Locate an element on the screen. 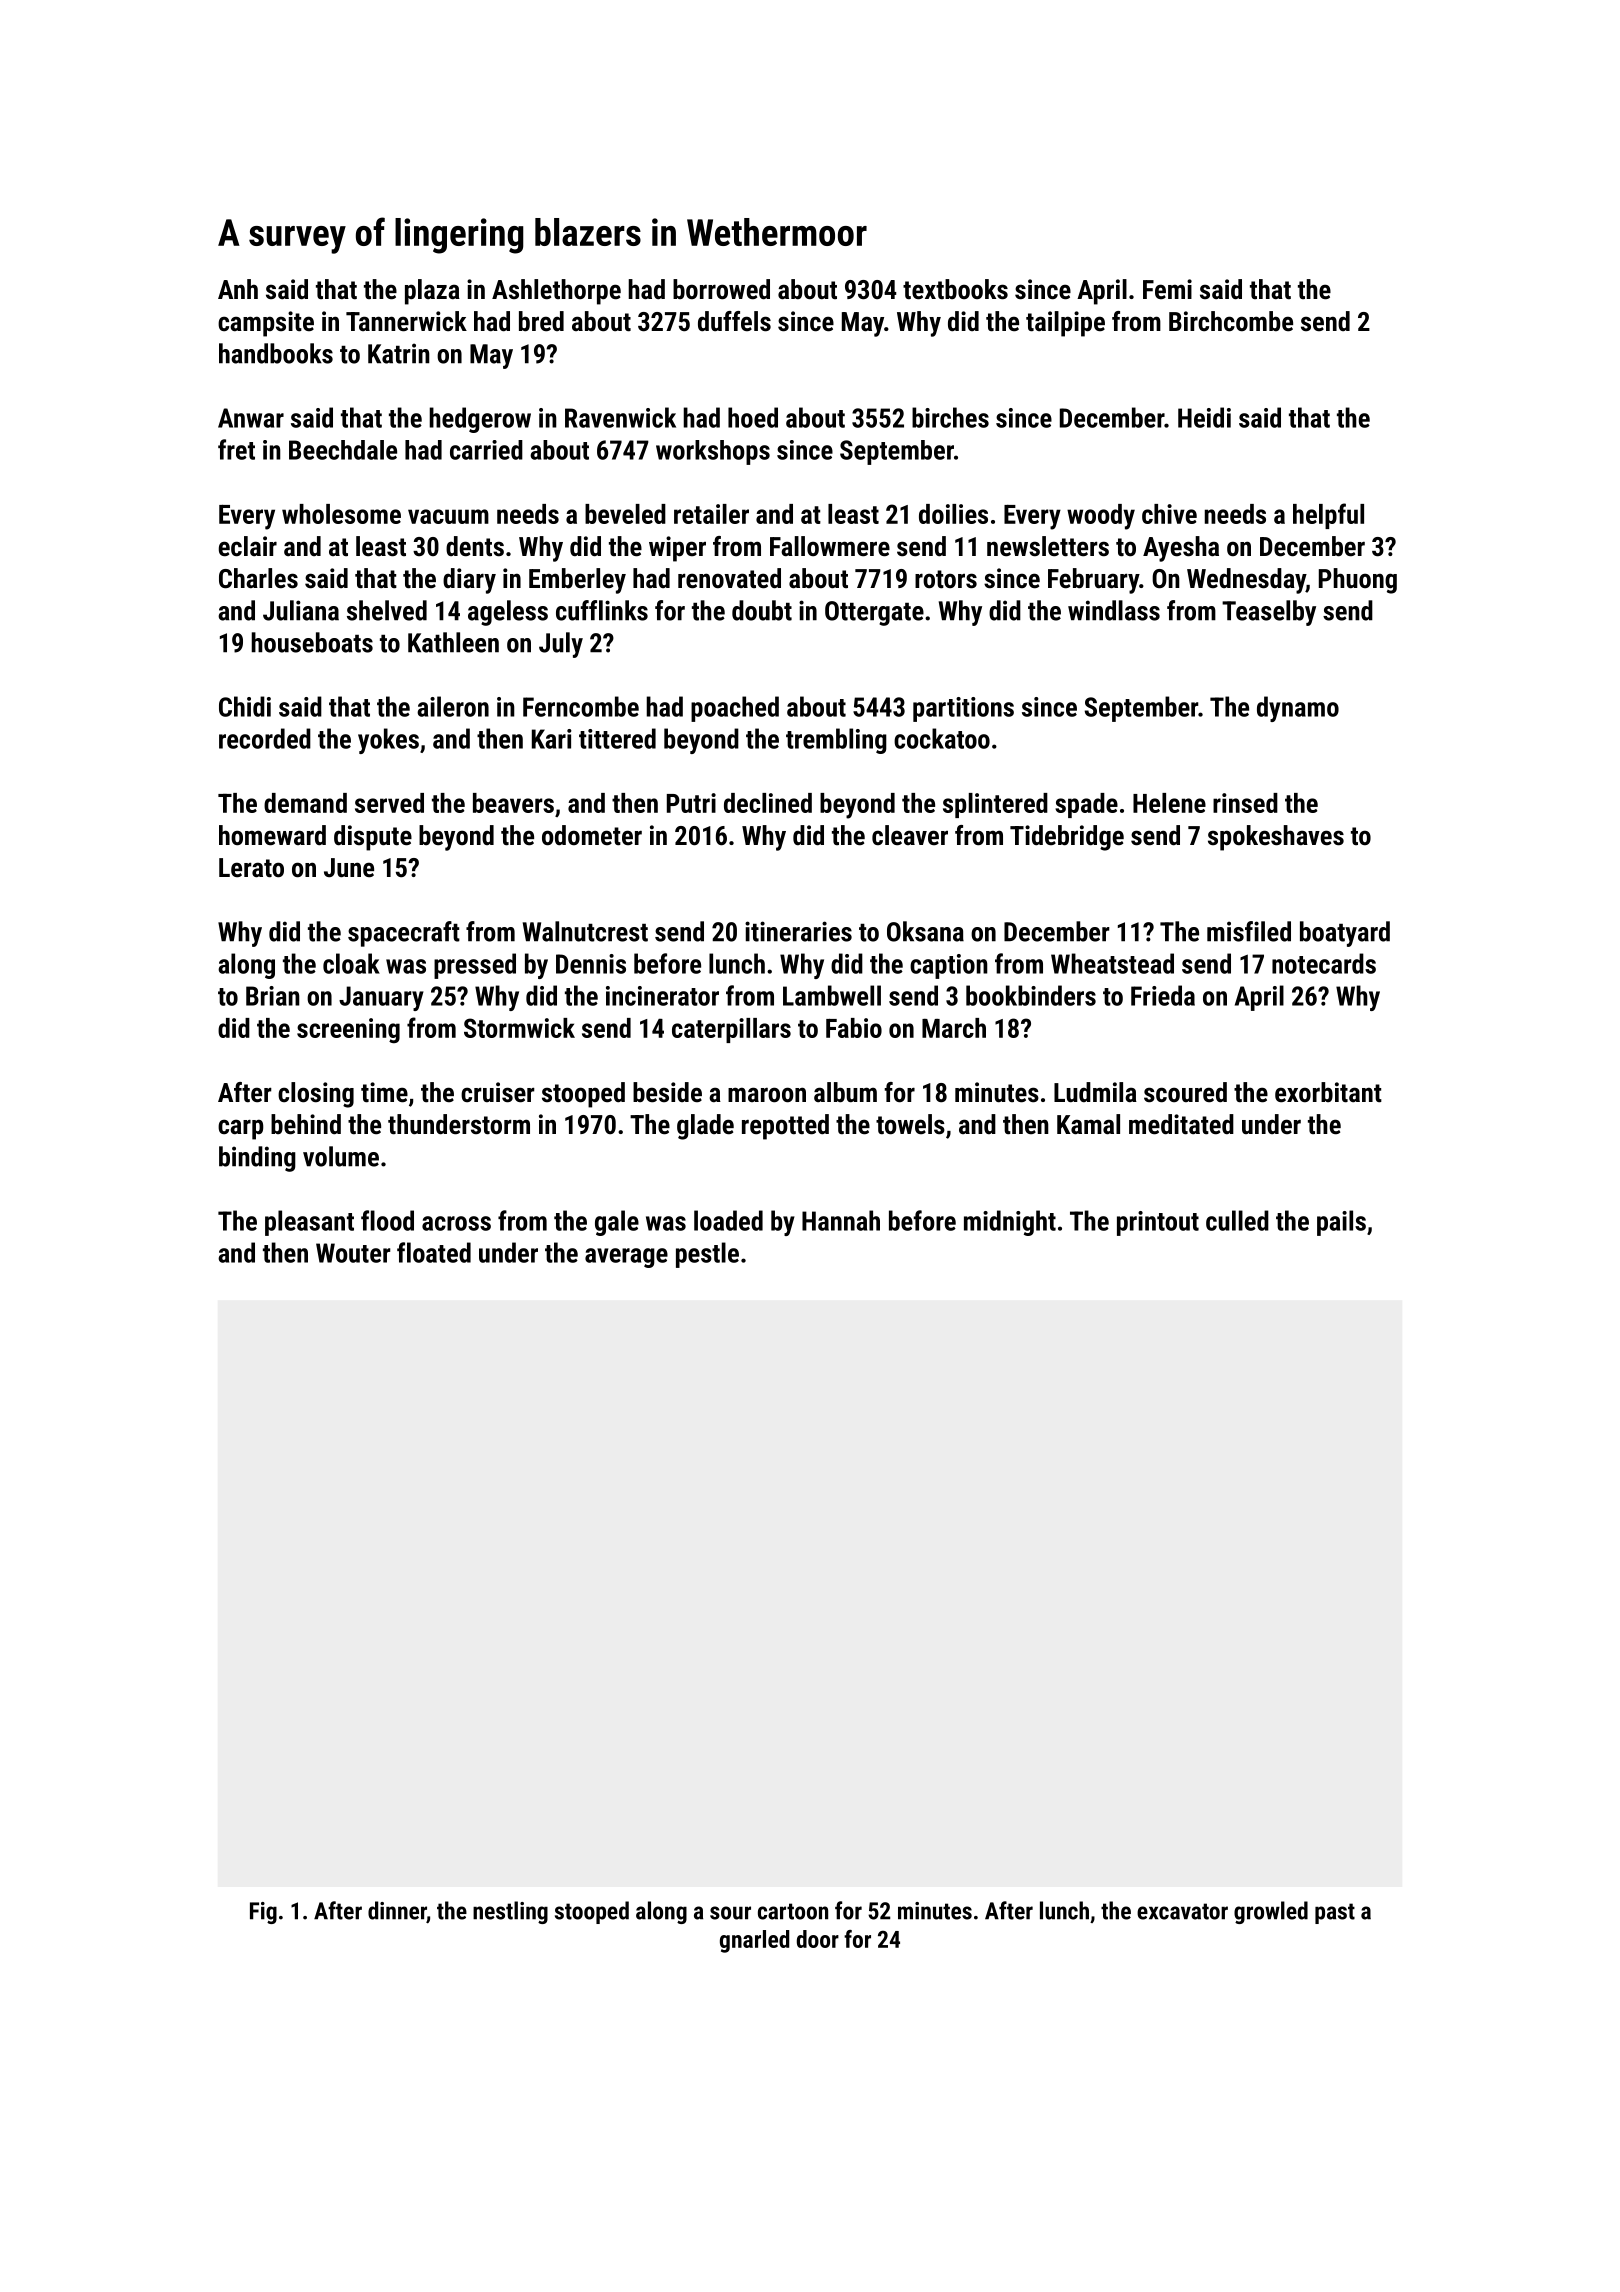  door is located at coordinates (818, 1939).
